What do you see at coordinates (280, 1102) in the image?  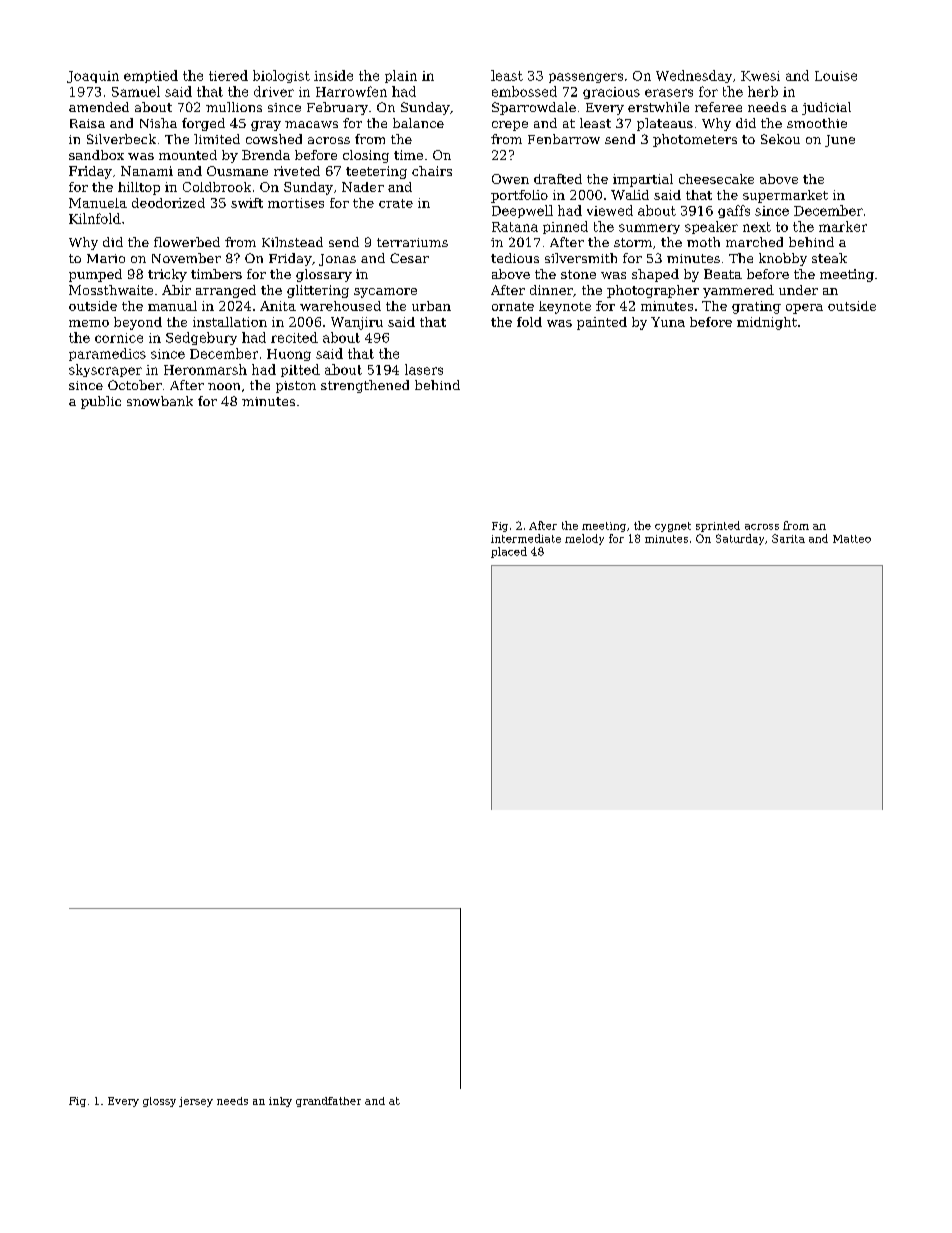 I see `inky` at bounding box center [280, 1102].
